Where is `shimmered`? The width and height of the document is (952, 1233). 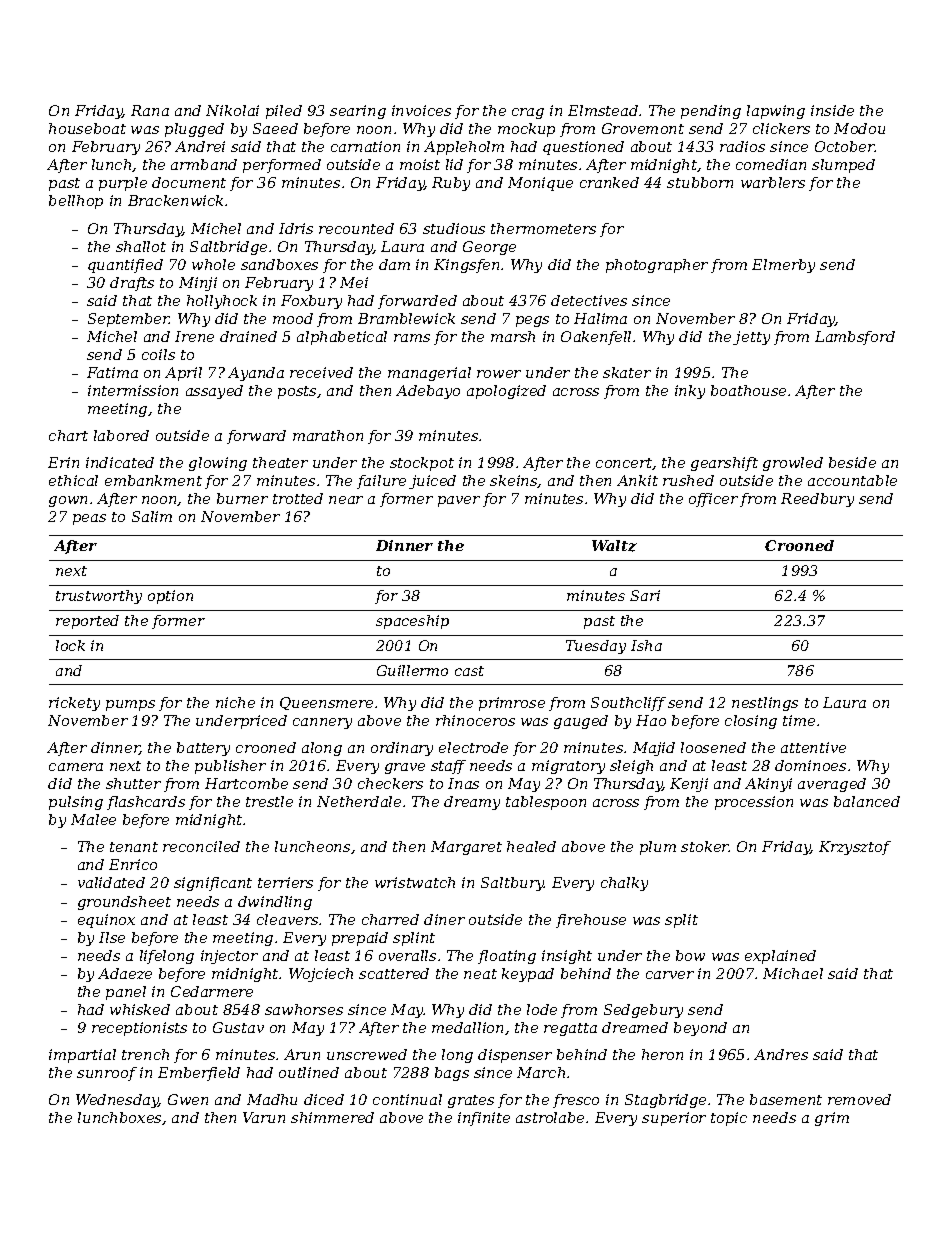
shimmered is located at coordinates (332, 1117).
